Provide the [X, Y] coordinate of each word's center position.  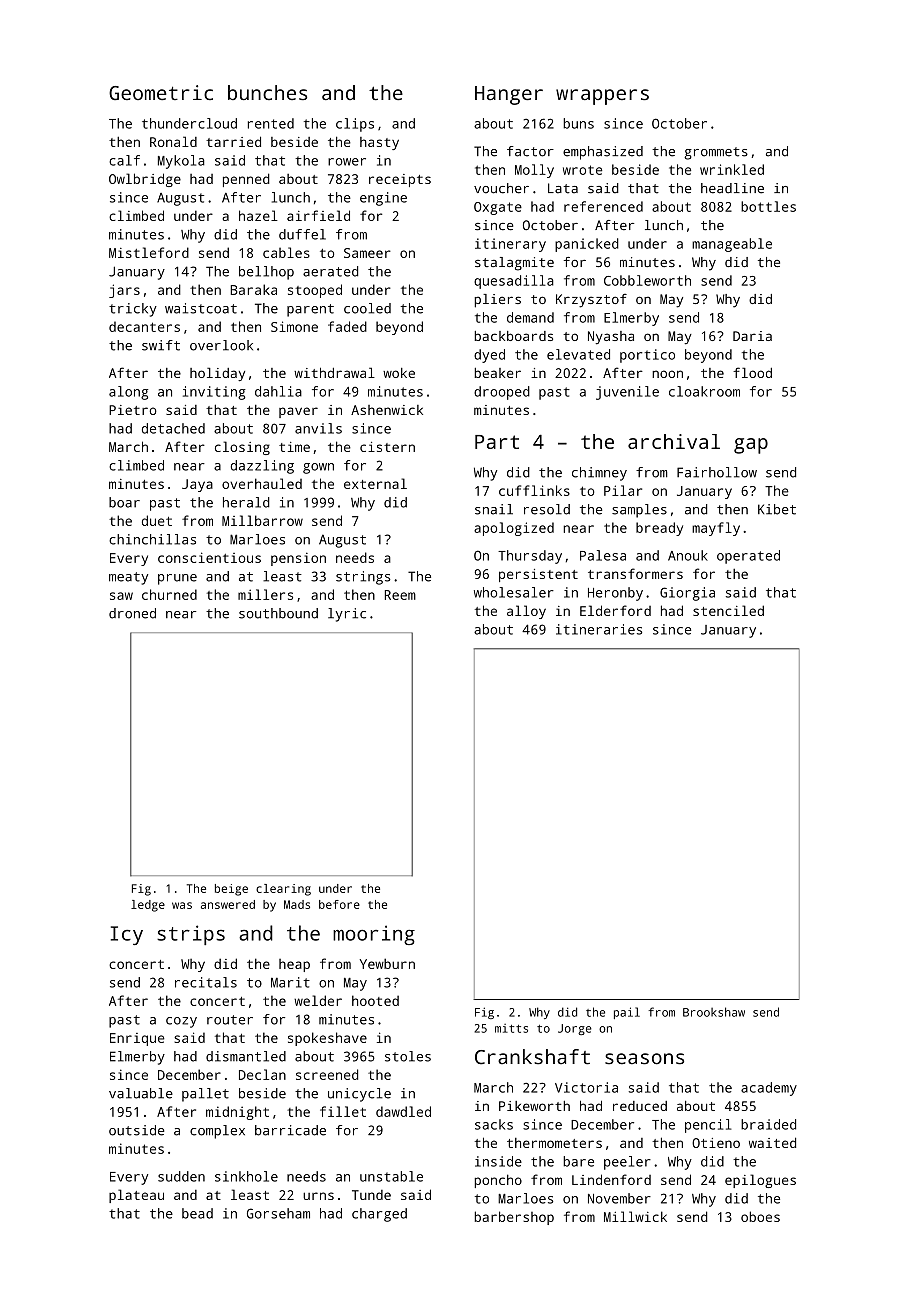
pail [627, 1013]
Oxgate [498, 208]
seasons [644, 1059]
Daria [752, 336]
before [339, 904]
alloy [526, 612]
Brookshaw [714, 1012]
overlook [221, 345]
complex [217, 1132]
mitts [511, 1028]
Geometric [161, 93]
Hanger [509, 95]
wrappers [602, 97]
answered [228, 904]
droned [132, 613]
